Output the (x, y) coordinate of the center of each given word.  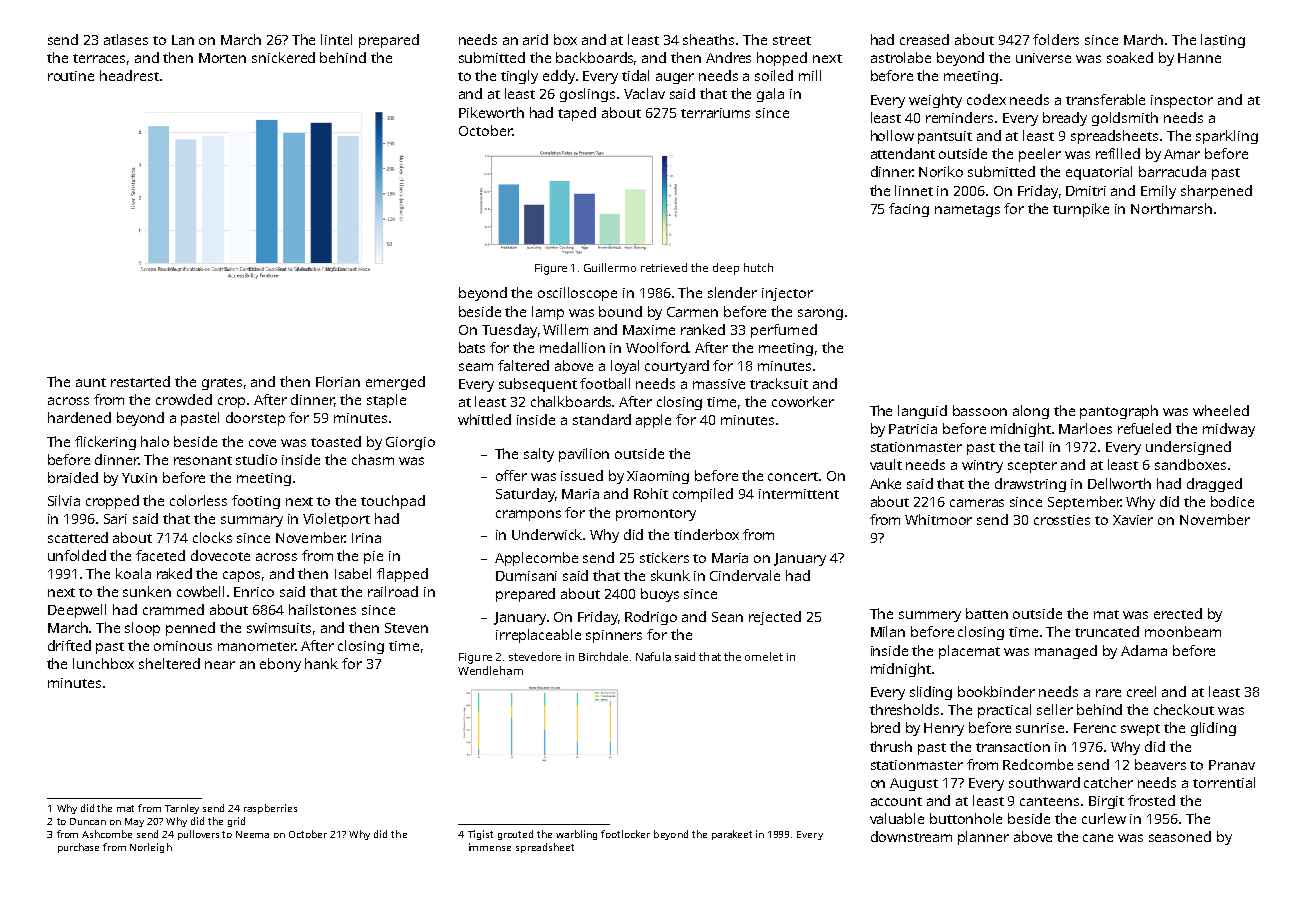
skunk (670, 575)
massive (719, 384)
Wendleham (490, 670)
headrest (129, 75)
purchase (78, 848)
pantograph (1119, 412)
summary (252, 521)
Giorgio (410, 443)
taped (577, 114)
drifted (69, 645)
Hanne (1199, 58)
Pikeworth (491, 112)
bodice (1232, 501)
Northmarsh (1171, 208)
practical (1004, 711)
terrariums (715, 113)
